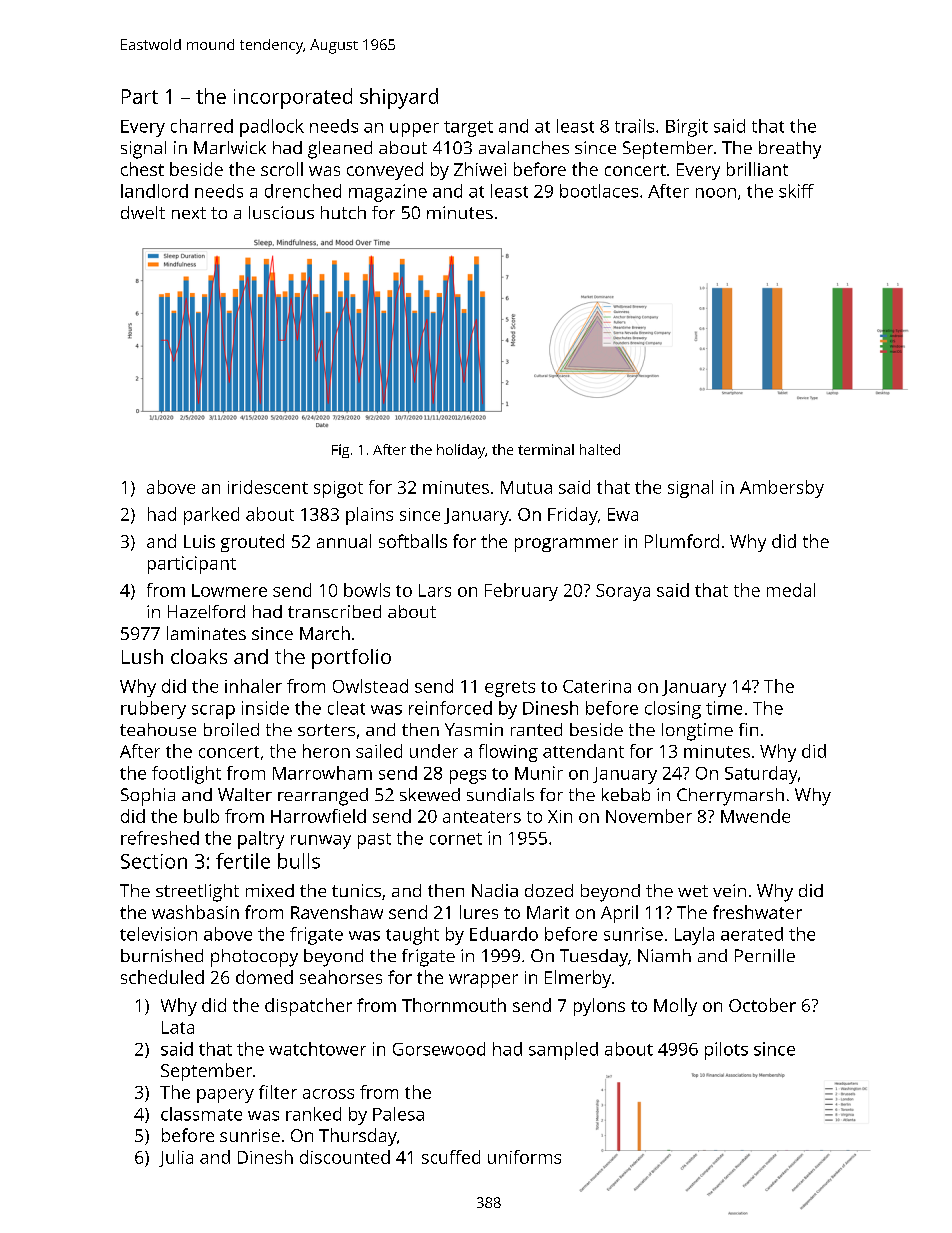 This screenshot has width=952, height=1233. Describe the element at coordinates (549, 890) in the screenshot. I see `dozed` at that location.
